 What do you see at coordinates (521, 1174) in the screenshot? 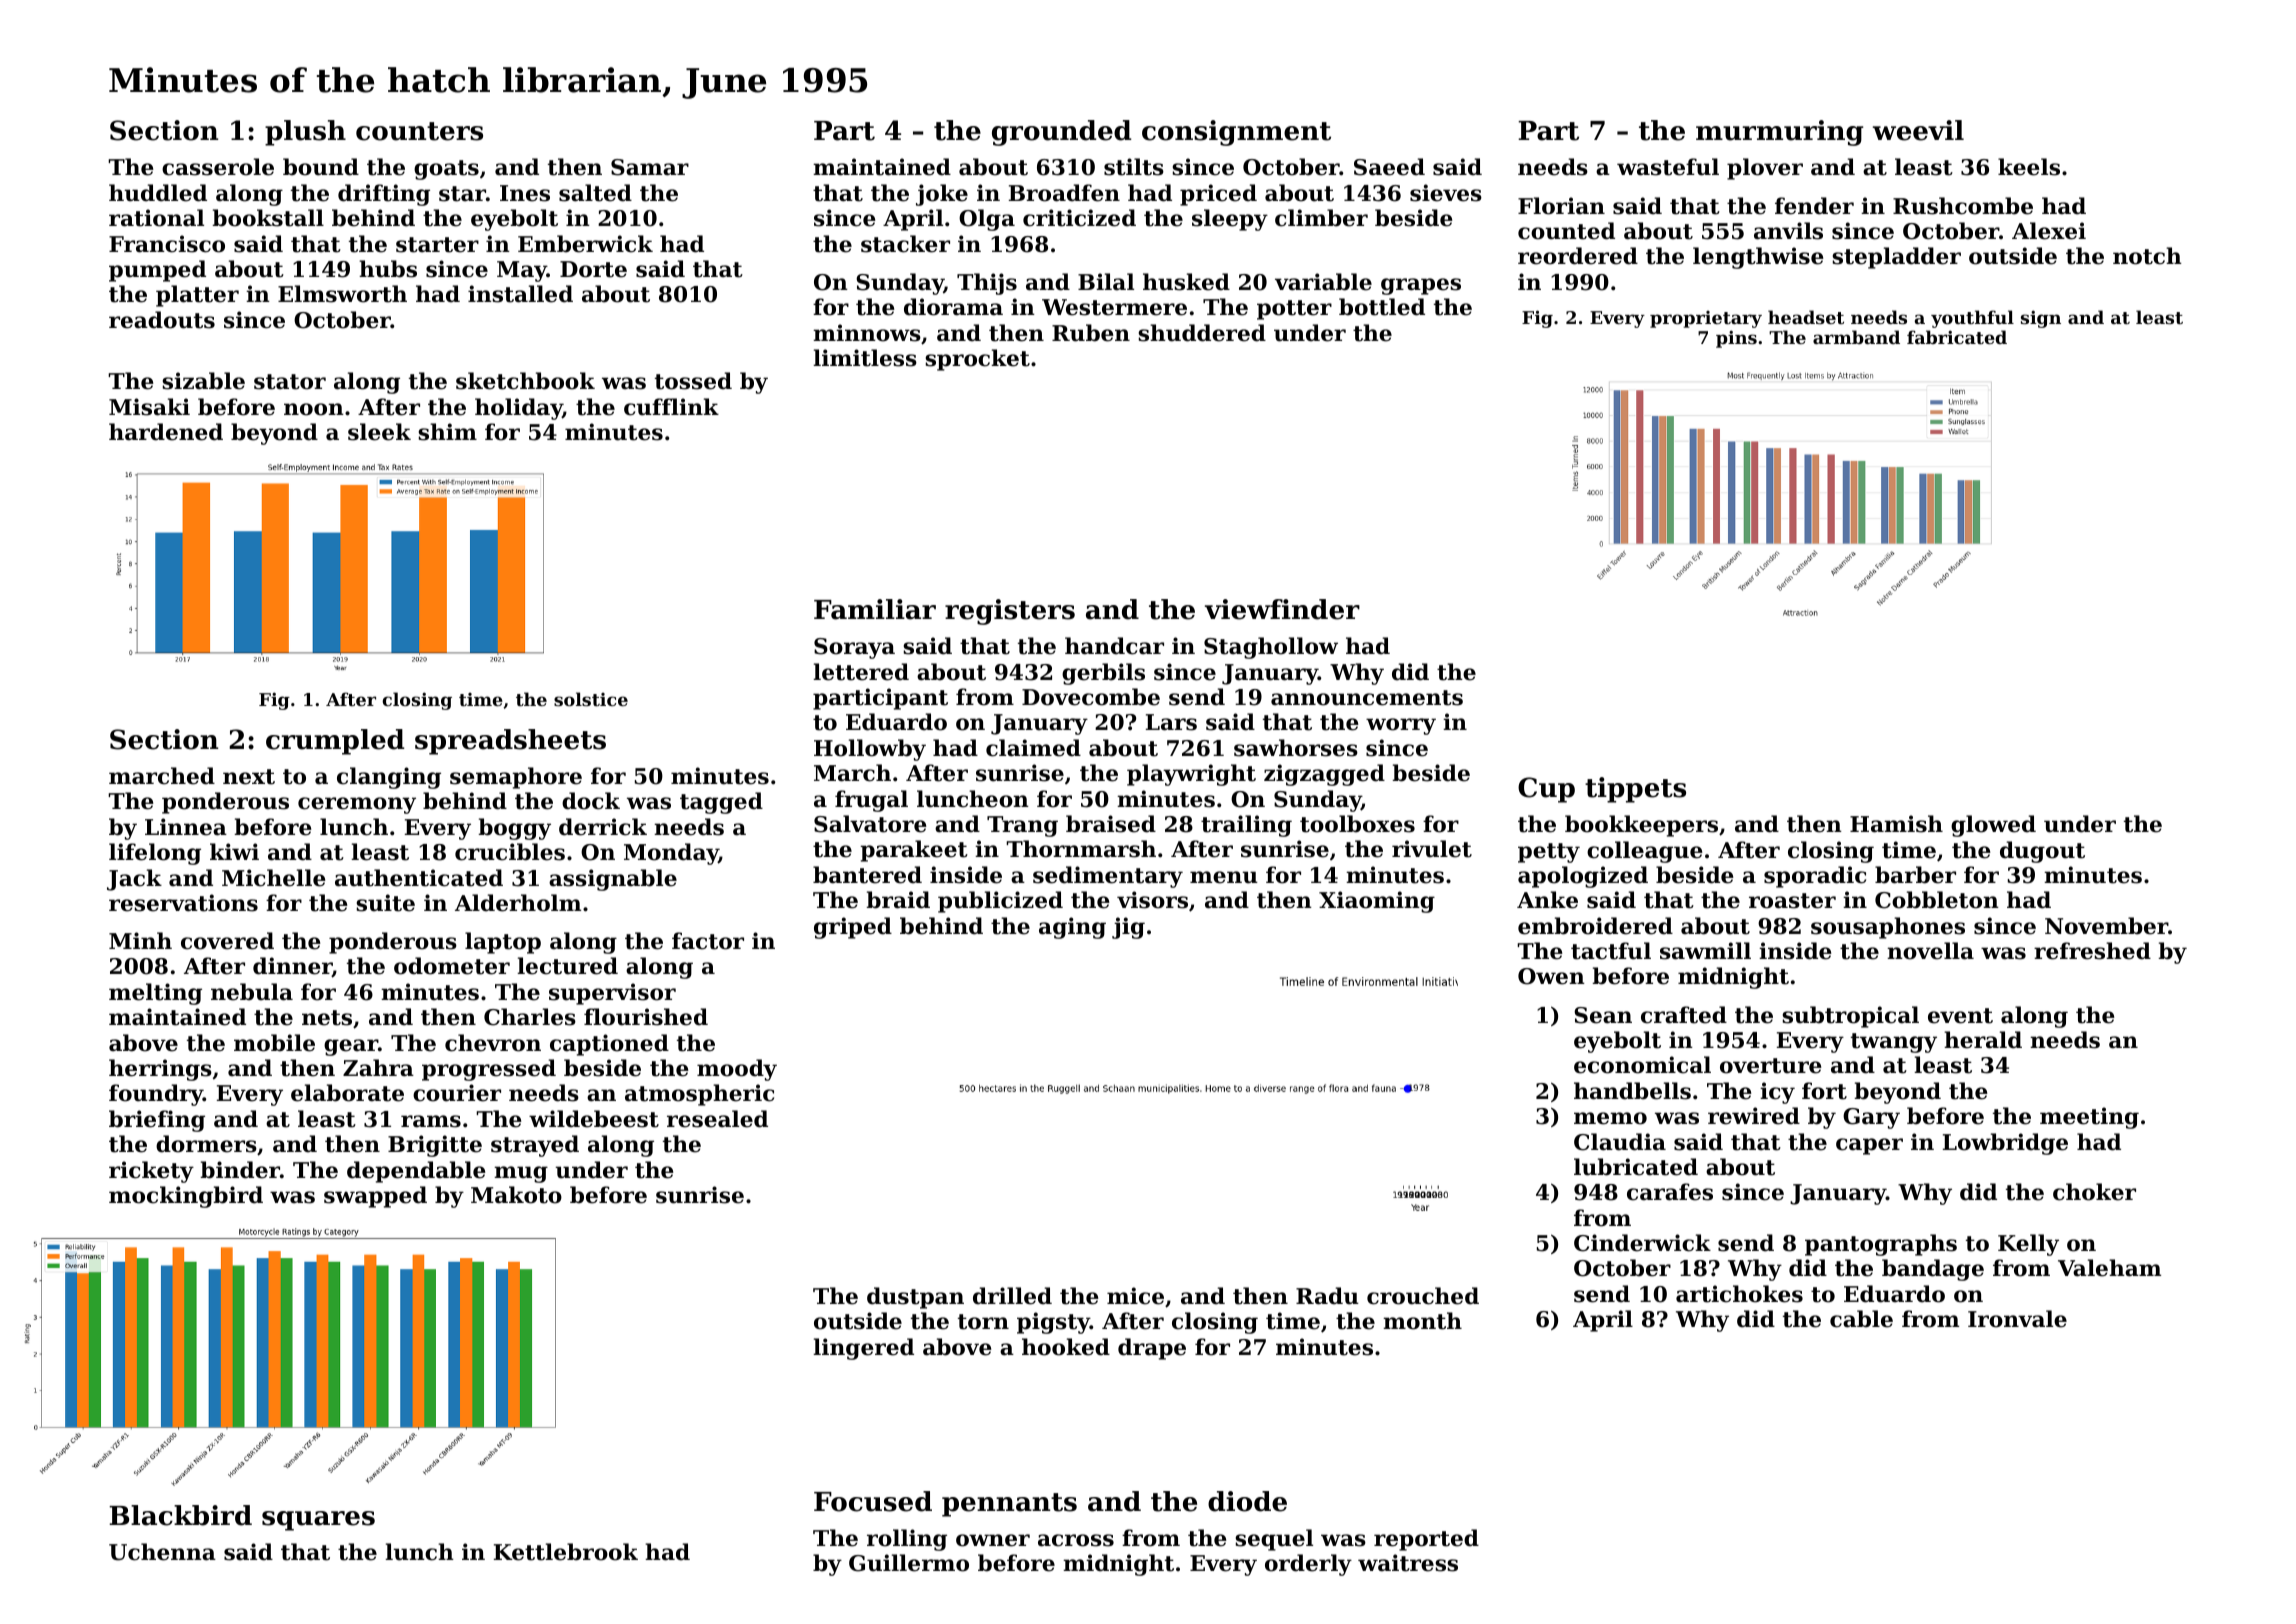
I see `mug` at bounding box center [521, 1174].
